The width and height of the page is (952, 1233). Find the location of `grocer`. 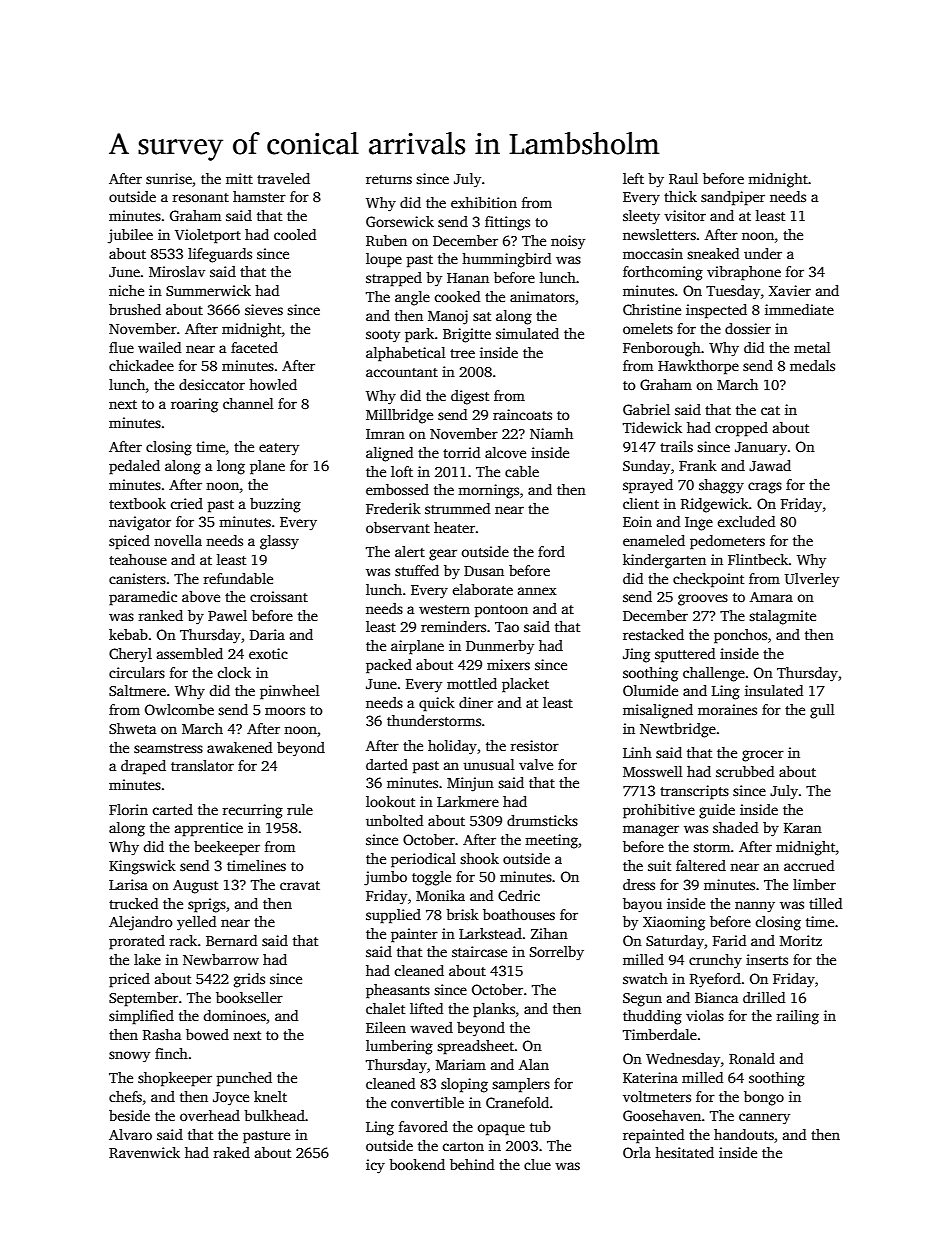

grocer is located at coordinates (763, 756).
